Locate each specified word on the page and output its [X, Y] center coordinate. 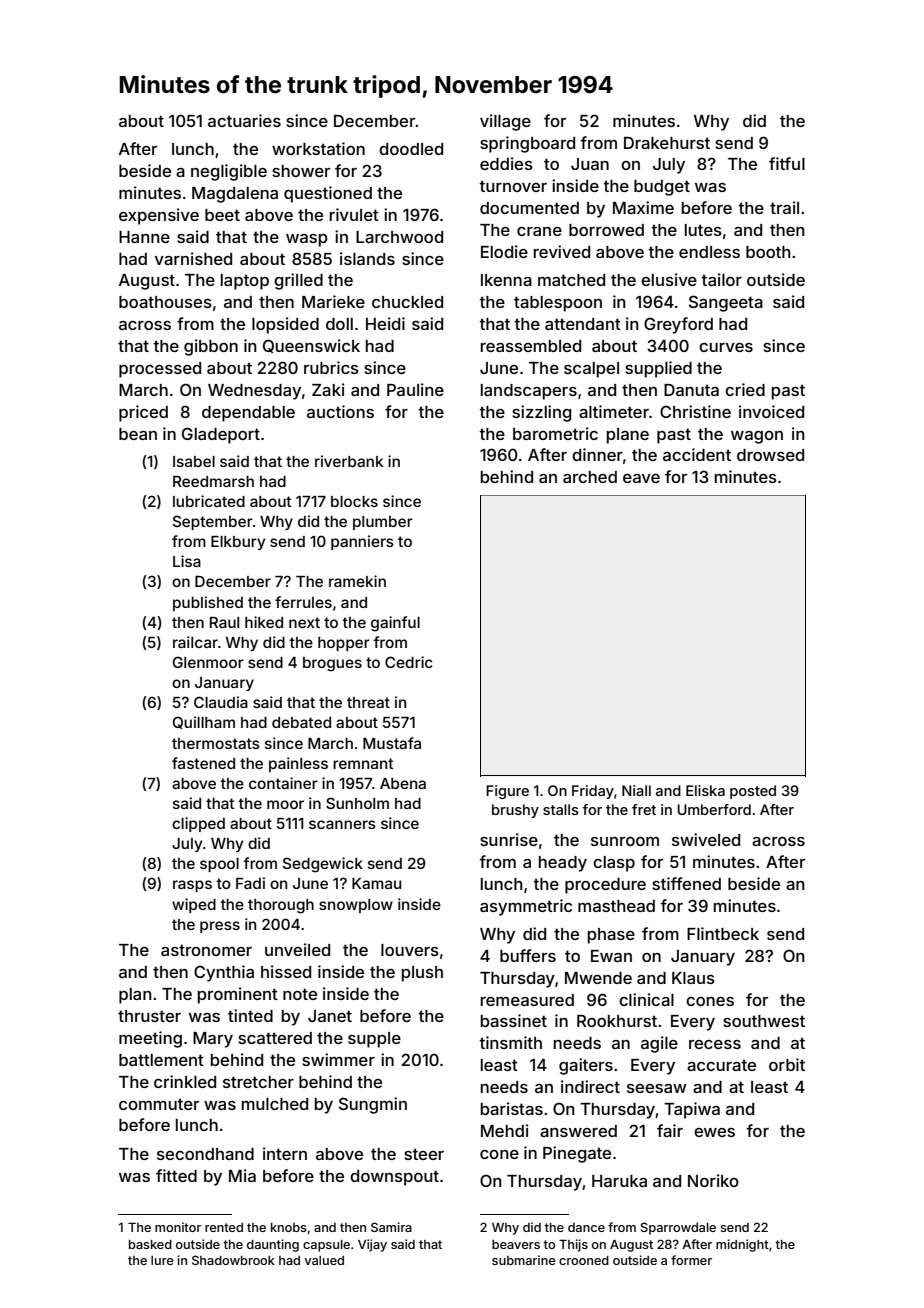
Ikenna [506, 280]
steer [424, 1154]
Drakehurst [667, 142]
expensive [159, 216]
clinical [646, 999]
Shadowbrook [233, 1260]
